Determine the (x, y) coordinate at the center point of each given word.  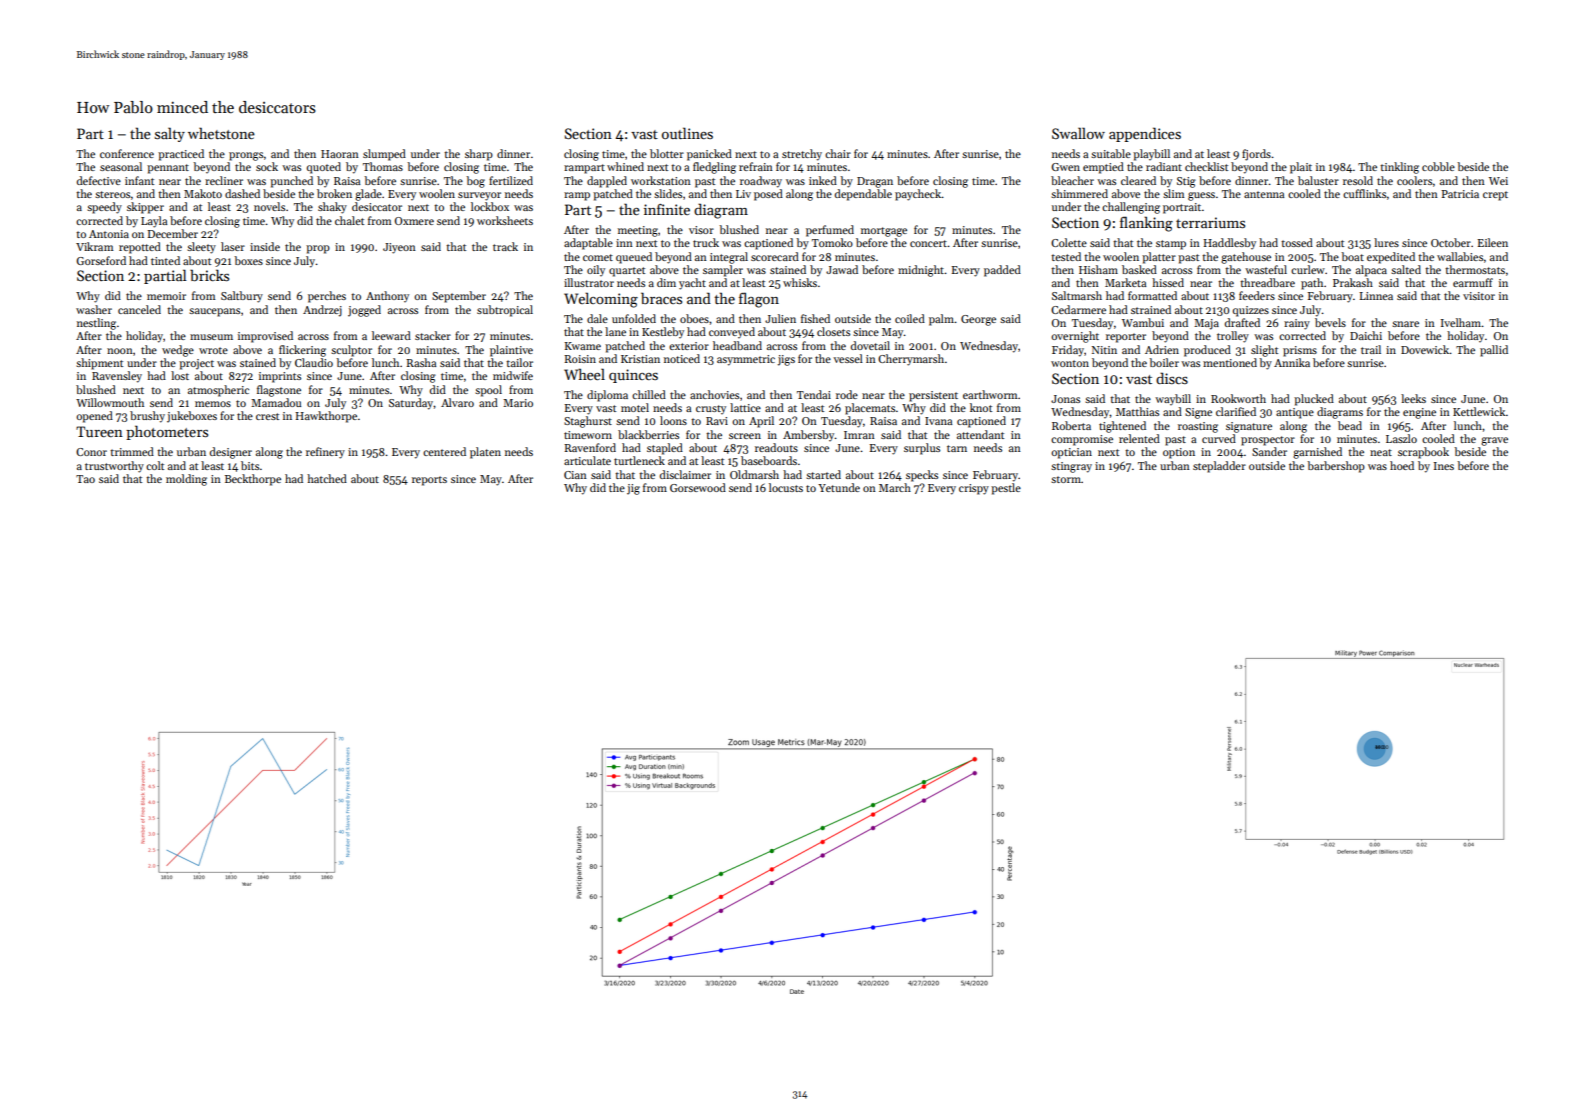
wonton (1070, 363)
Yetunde (839, 487)
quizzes (1251, 311)
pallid (1494, 351)
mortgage (884, 232)
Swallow (1078, 133)
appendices (1145, 134)
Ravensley (117, 377)
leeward (391, 335)
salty (170, 134)
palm (941, 320)
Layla (154, 222)
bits (250, 465)
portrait (1182, 208)
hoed (1402, 465)
